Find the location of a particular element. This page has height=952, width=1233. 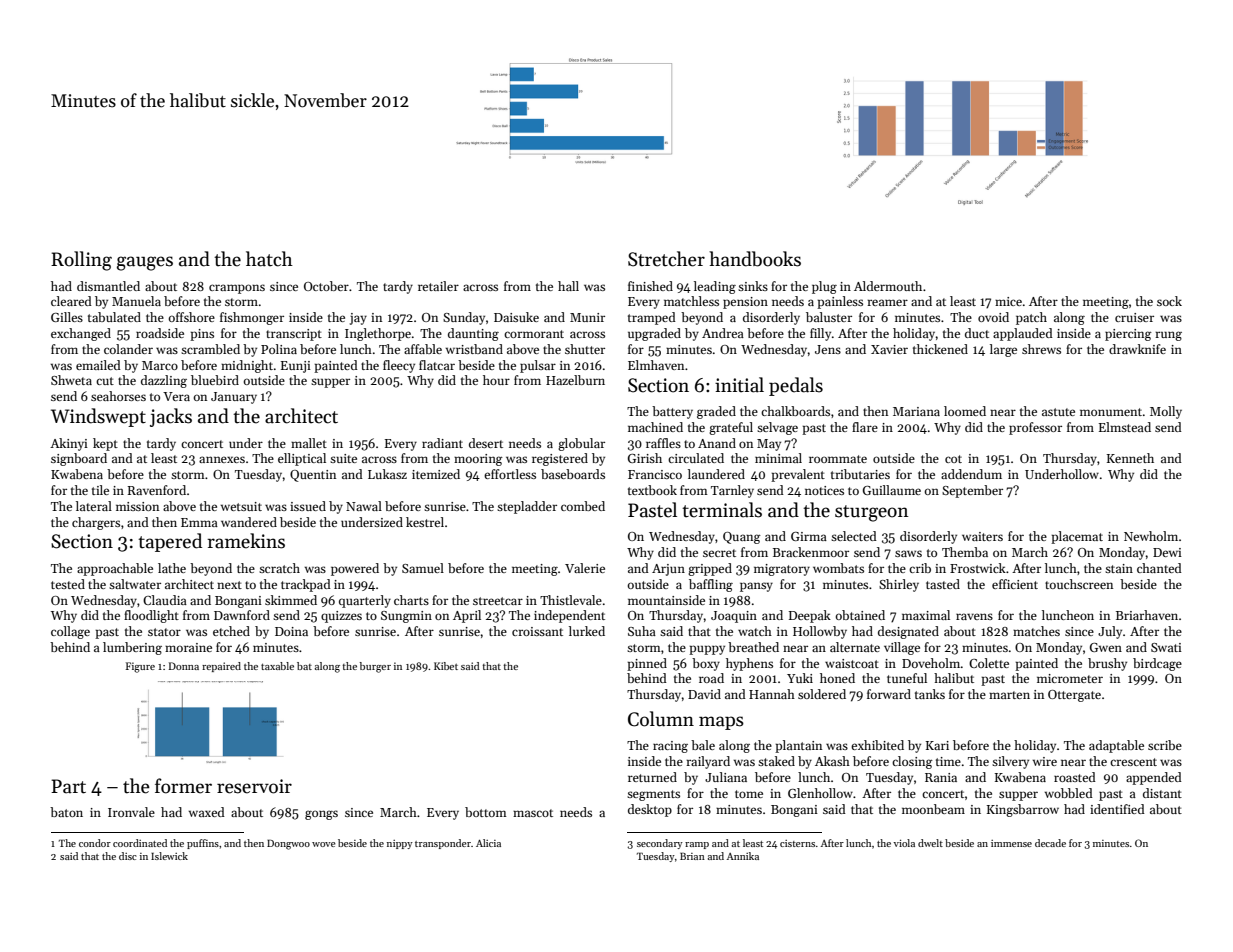

piercing is located at coordinates (1128, 335).
